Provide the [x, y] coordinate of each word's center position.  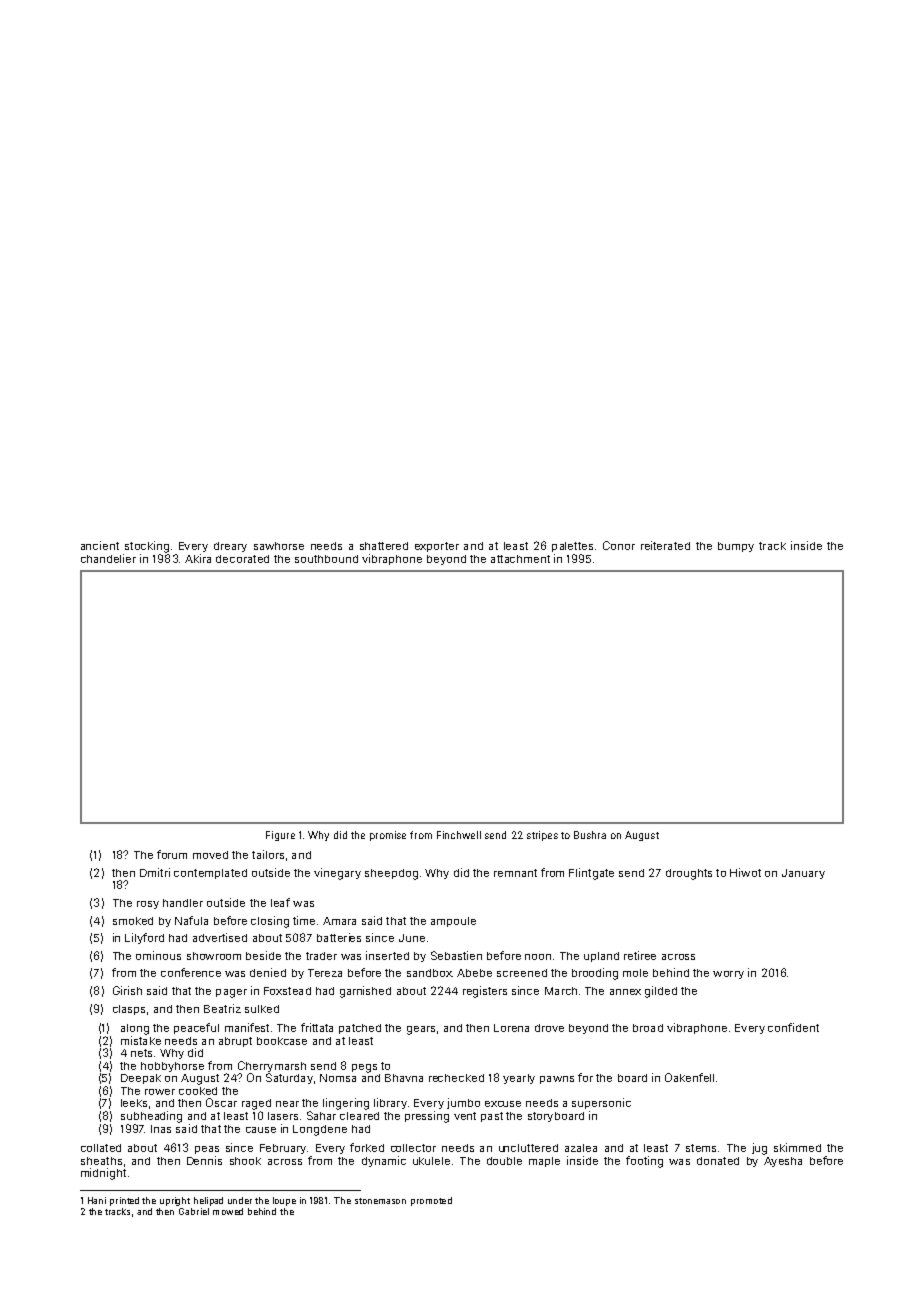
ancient [100, 545]
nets [141, 1053]
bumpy [736, 547]
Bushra [590, 835]
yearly [519, 1079]
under [240, 1200]
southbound [326, 559]
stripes [542, 836]
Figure [280, 836]
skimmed [797, 1147]
